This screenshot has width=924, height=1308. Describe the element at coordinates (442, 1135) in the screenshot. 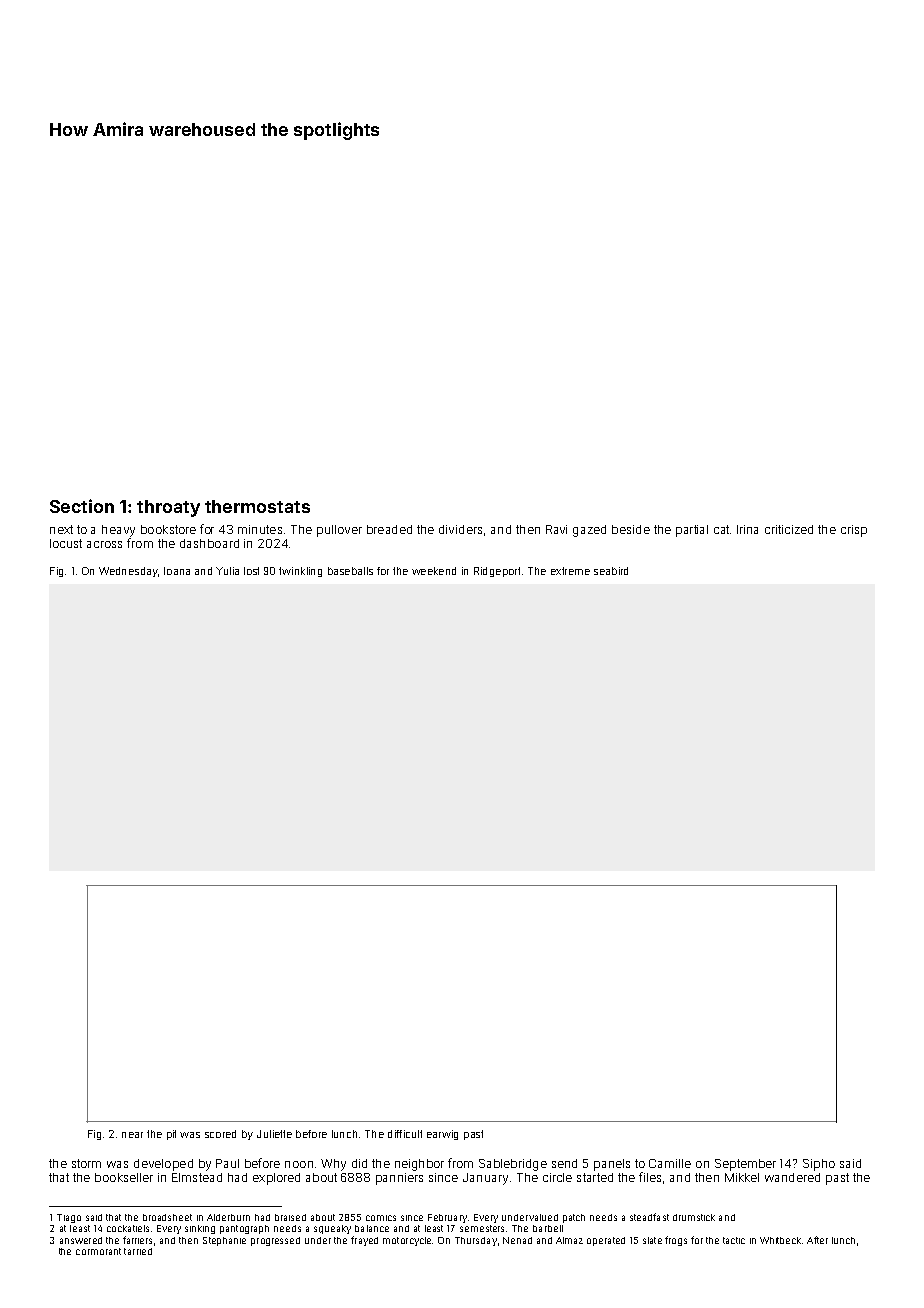

I see `earwig` at that location.
